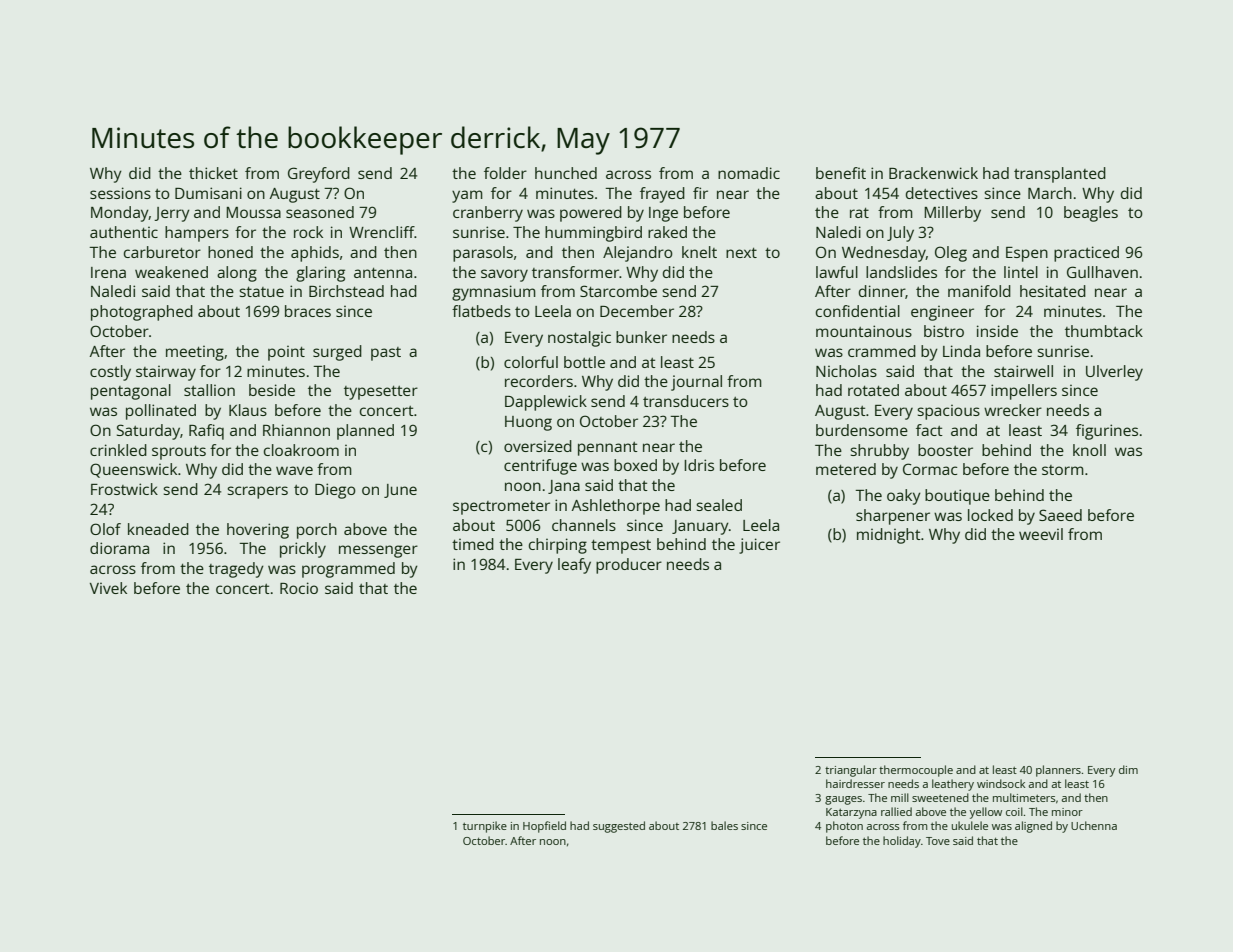 The width and height of the image is (1233, 952). Describe the element at coordinates (574, 566) in the image. I see `leafy` at that location.
